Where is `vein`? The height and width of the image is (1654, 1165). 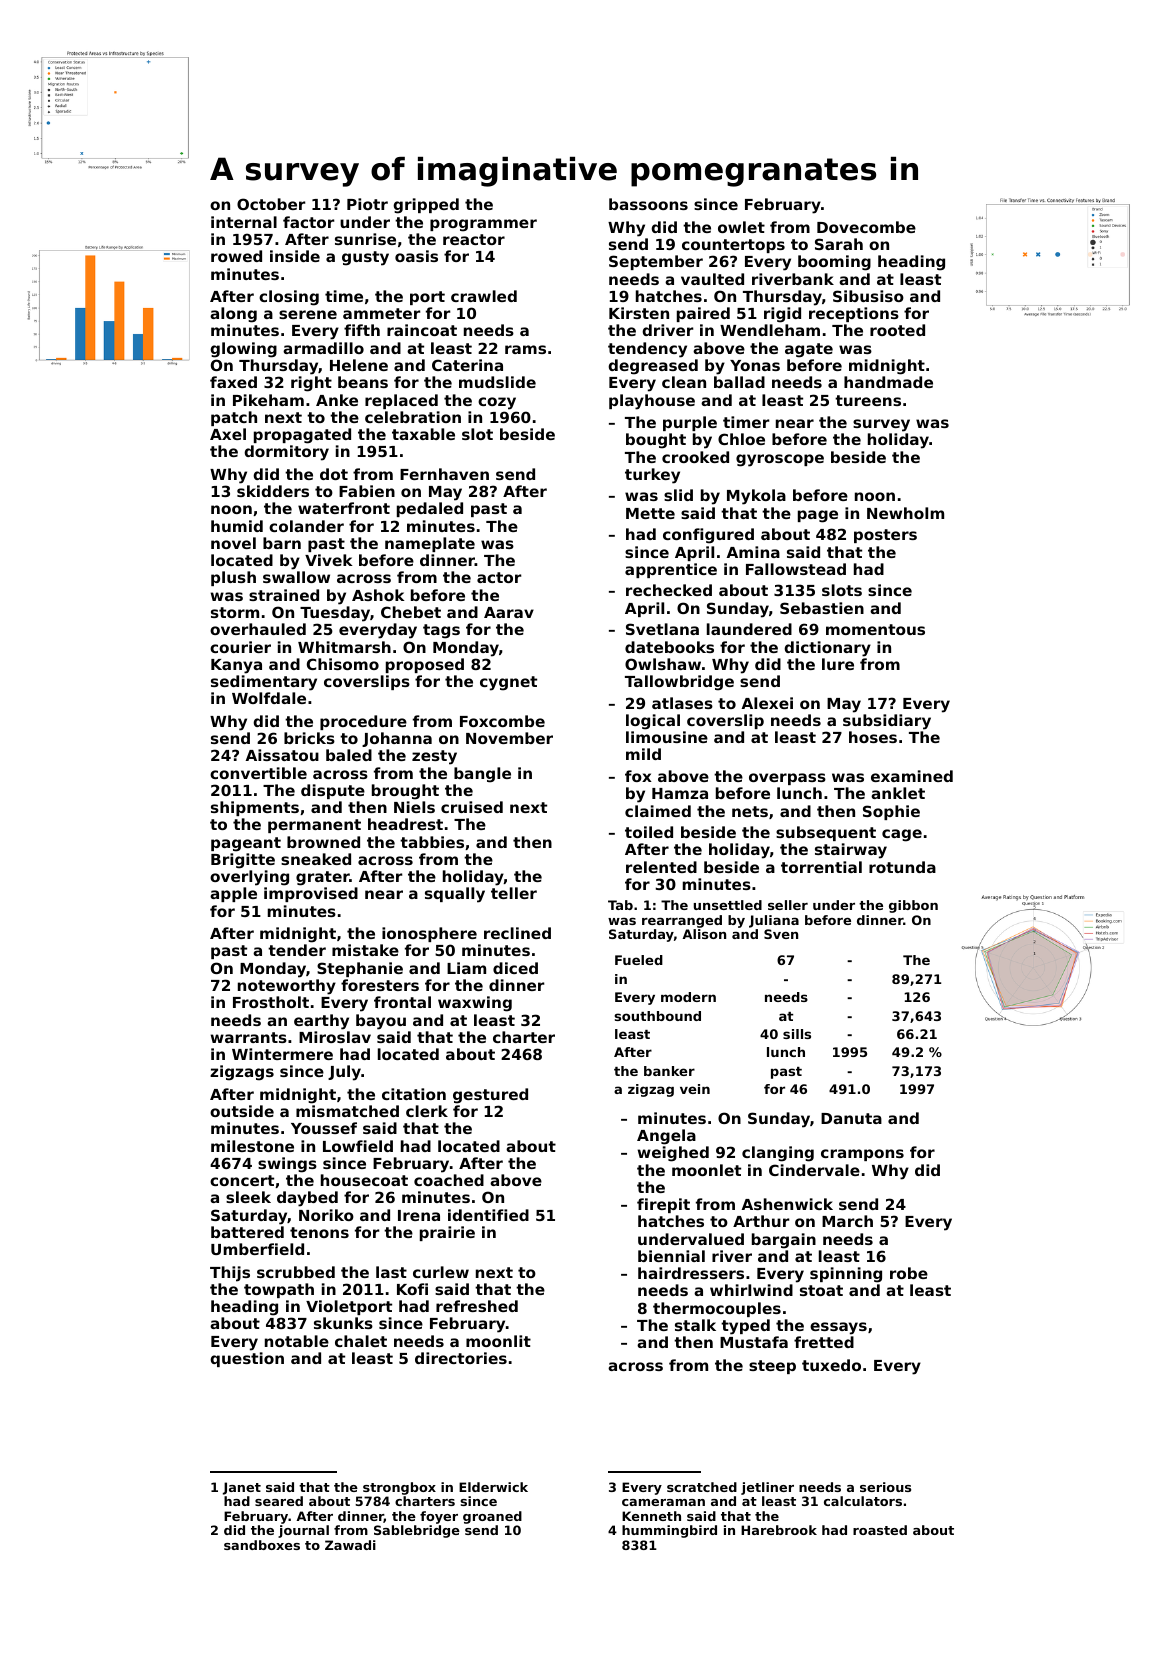 vein is located at coordinates (695, 1089).
